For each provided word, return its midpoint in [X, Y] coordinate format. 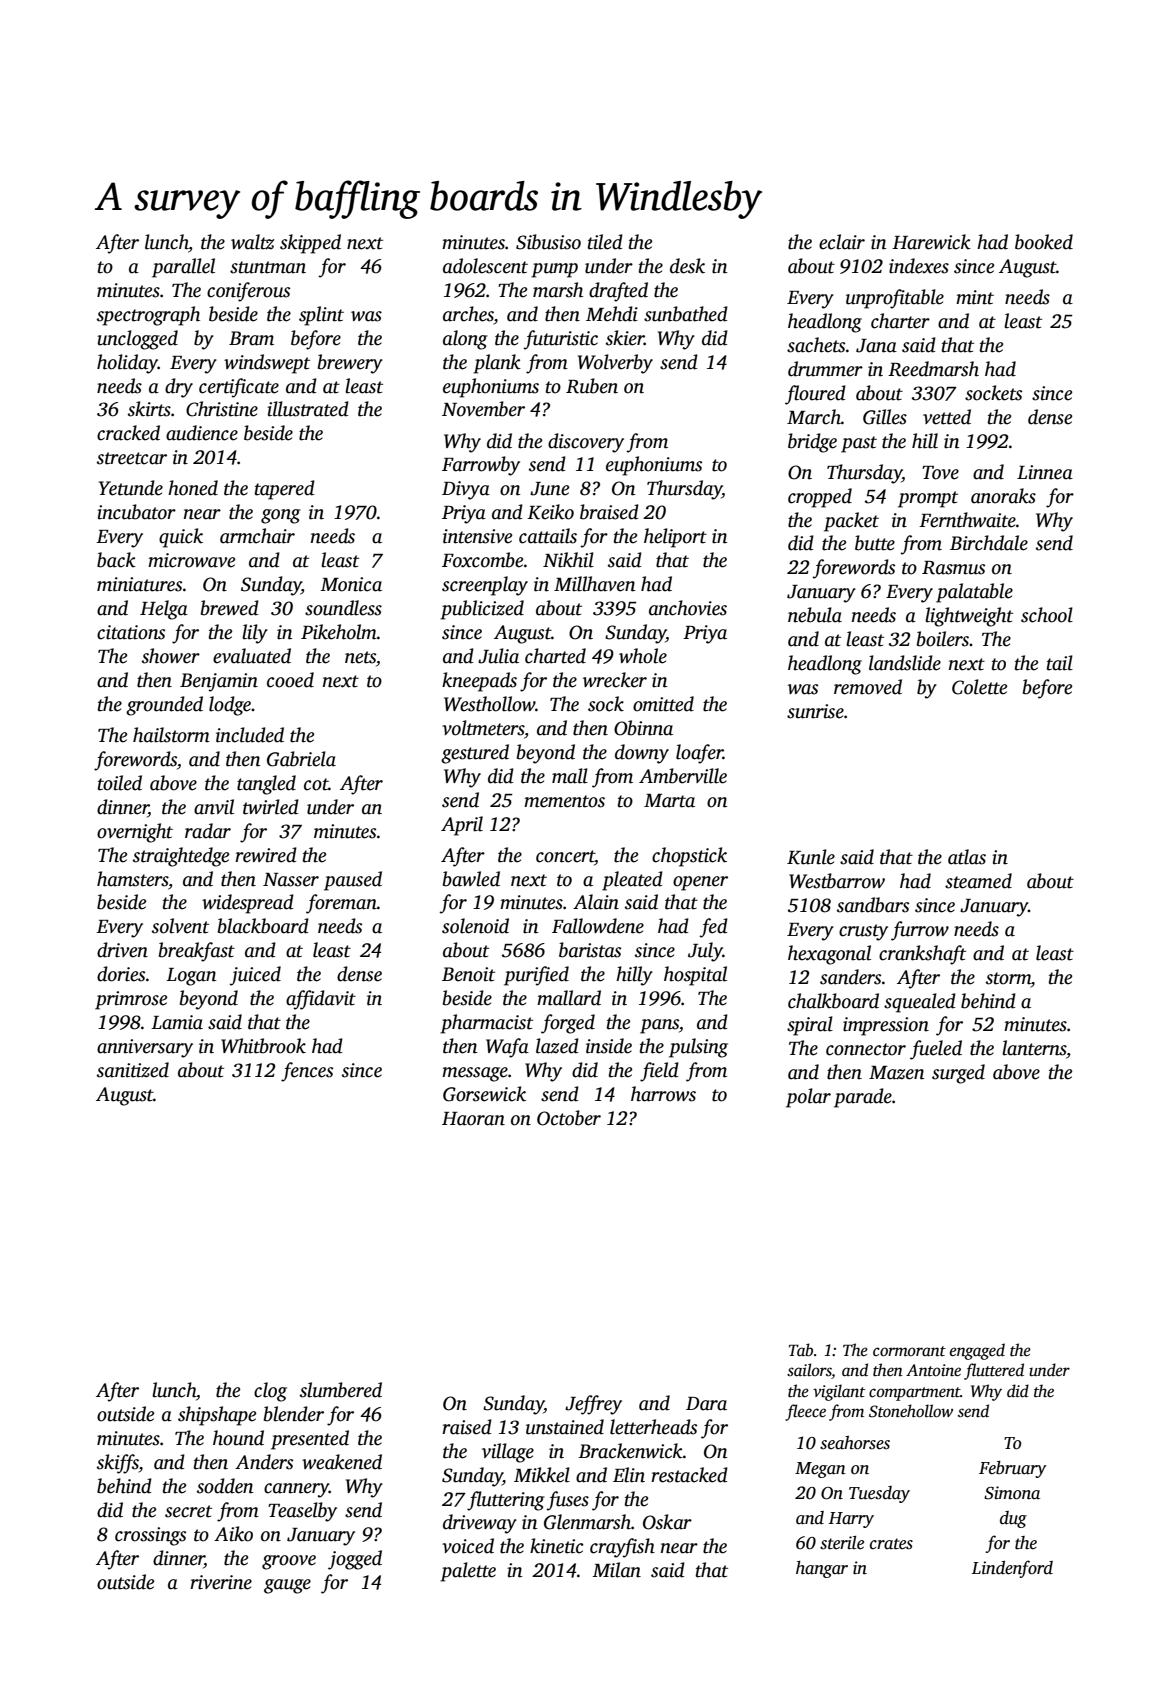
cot [316, 784]
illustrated [308, 409]
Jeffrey [593, 1405]
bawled [471, 879]
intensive [477, 536]
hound [238, 1438]
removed [868, 687]
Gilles [885, 417]
